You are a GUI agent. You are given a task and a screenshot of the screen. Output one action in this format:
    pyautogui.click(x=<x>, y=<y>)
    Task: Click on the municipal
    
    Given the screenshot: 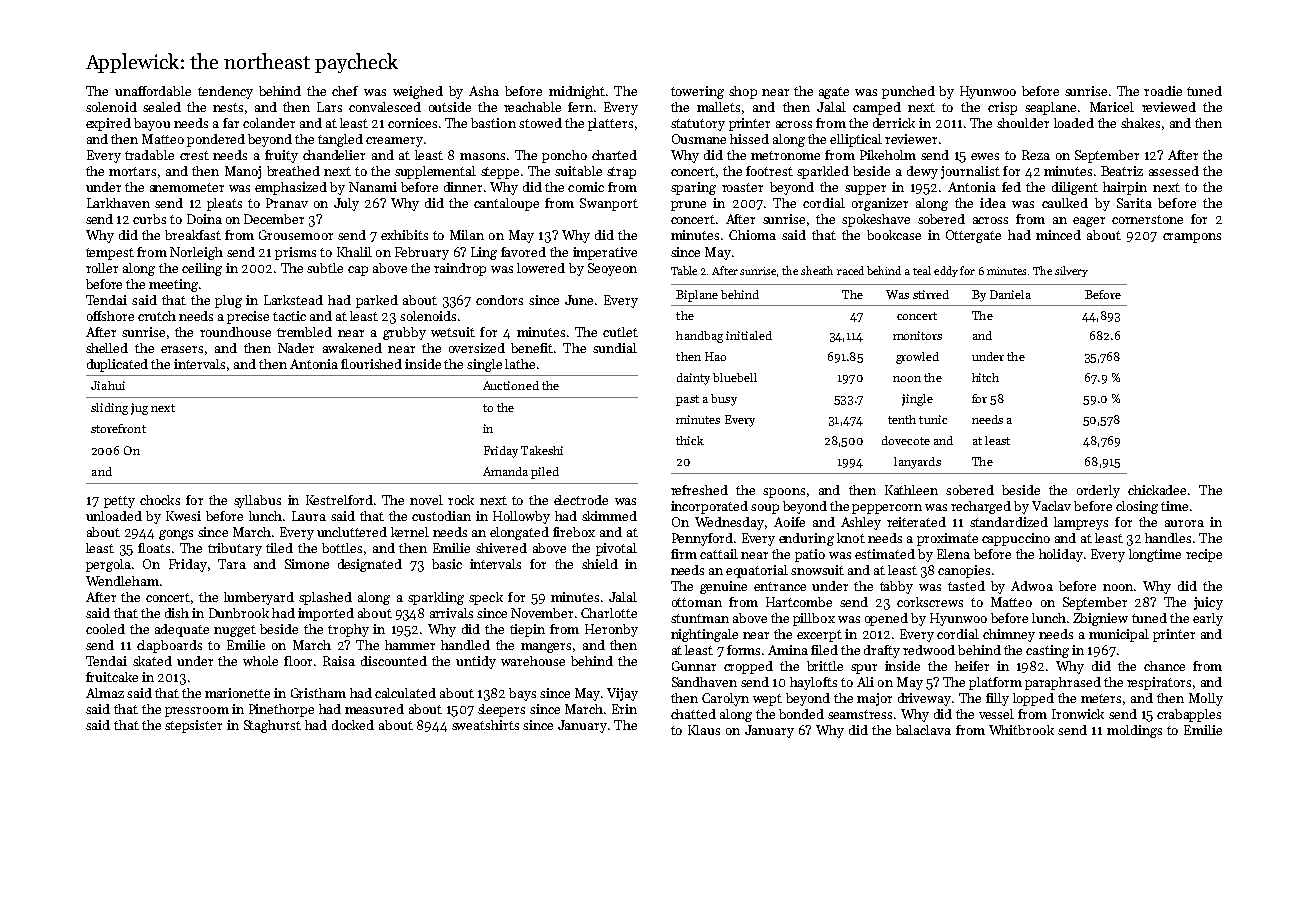 What is the action you would take?
    pyautogui.click(x=1119, y=635)
